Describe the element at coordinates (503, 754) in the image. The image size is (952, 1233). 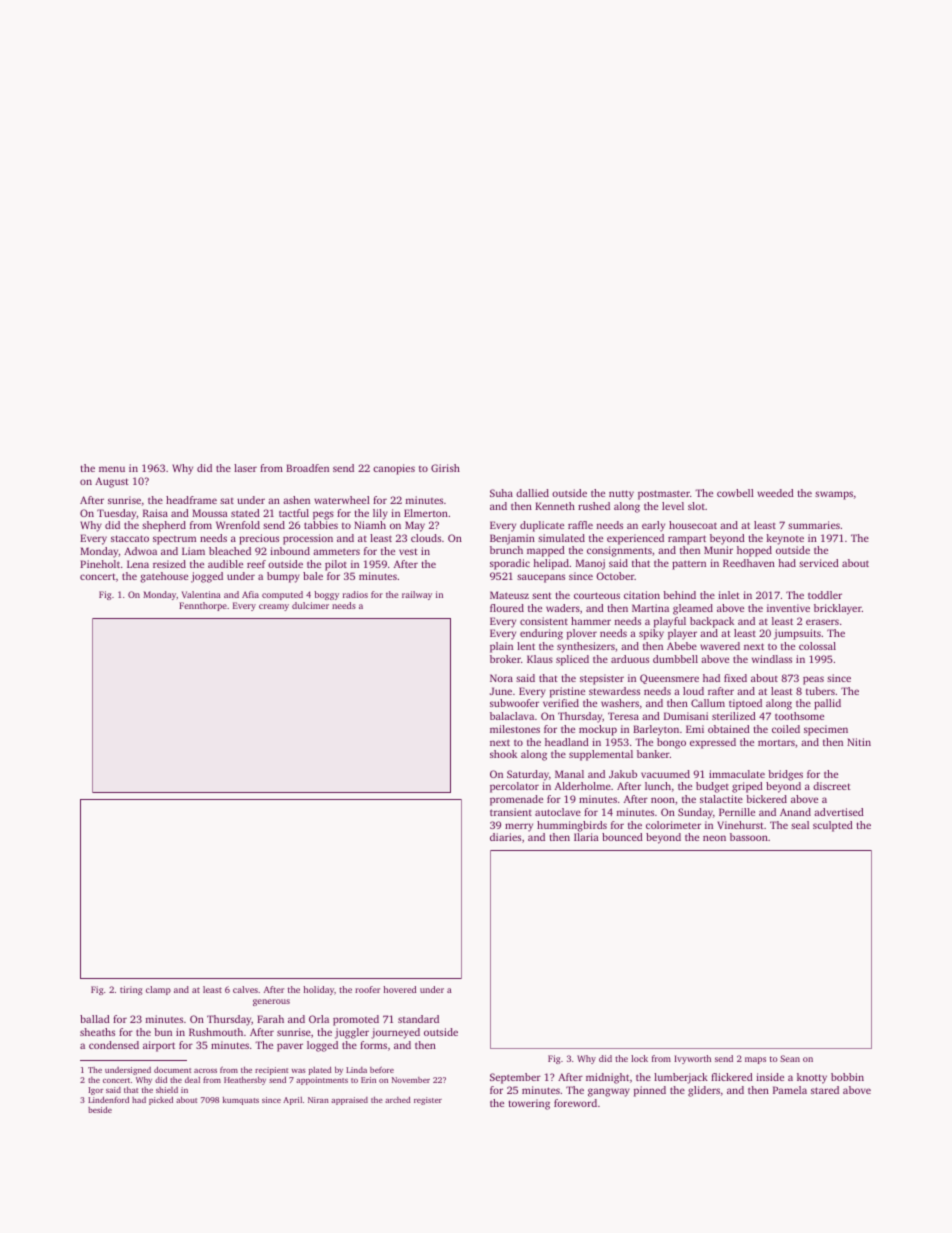
I see `shook` at that location.
